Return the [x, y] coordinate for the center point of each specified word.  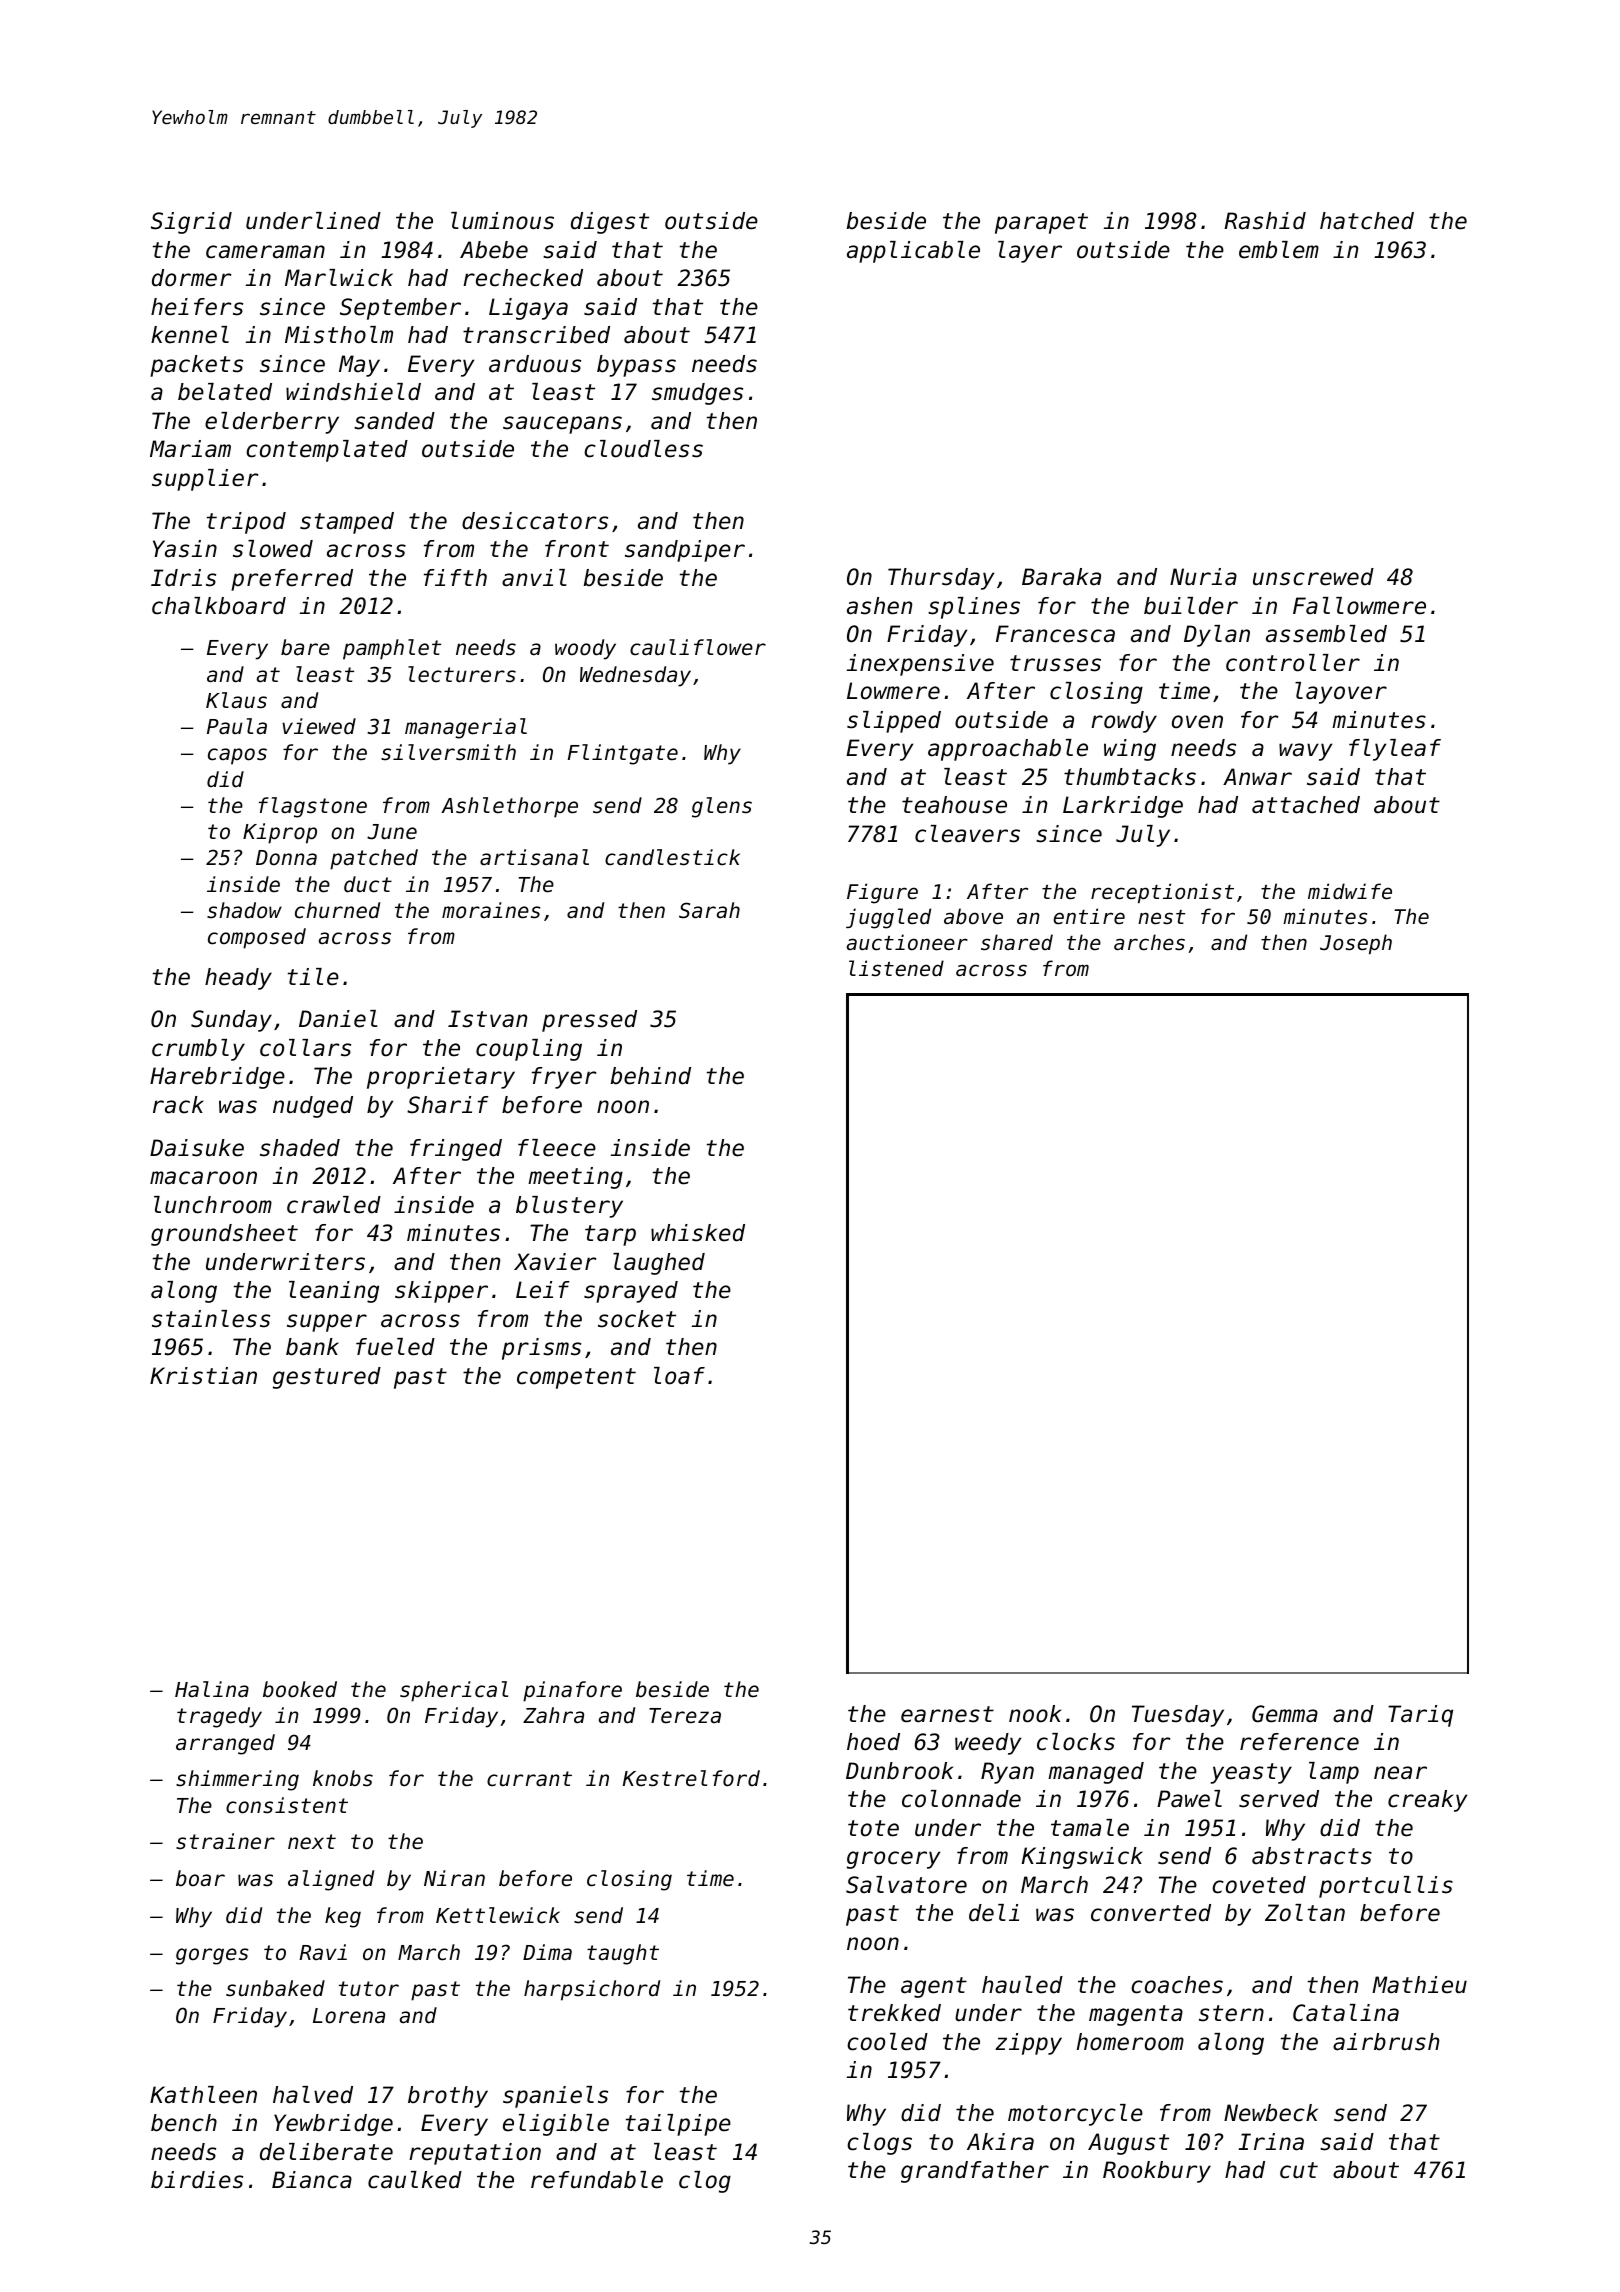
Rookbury [1157, 2172]
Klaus [236, 700]
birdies [197, 2180]
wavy [1305, 752]
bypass [636, 366]
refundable [597, 2180]
